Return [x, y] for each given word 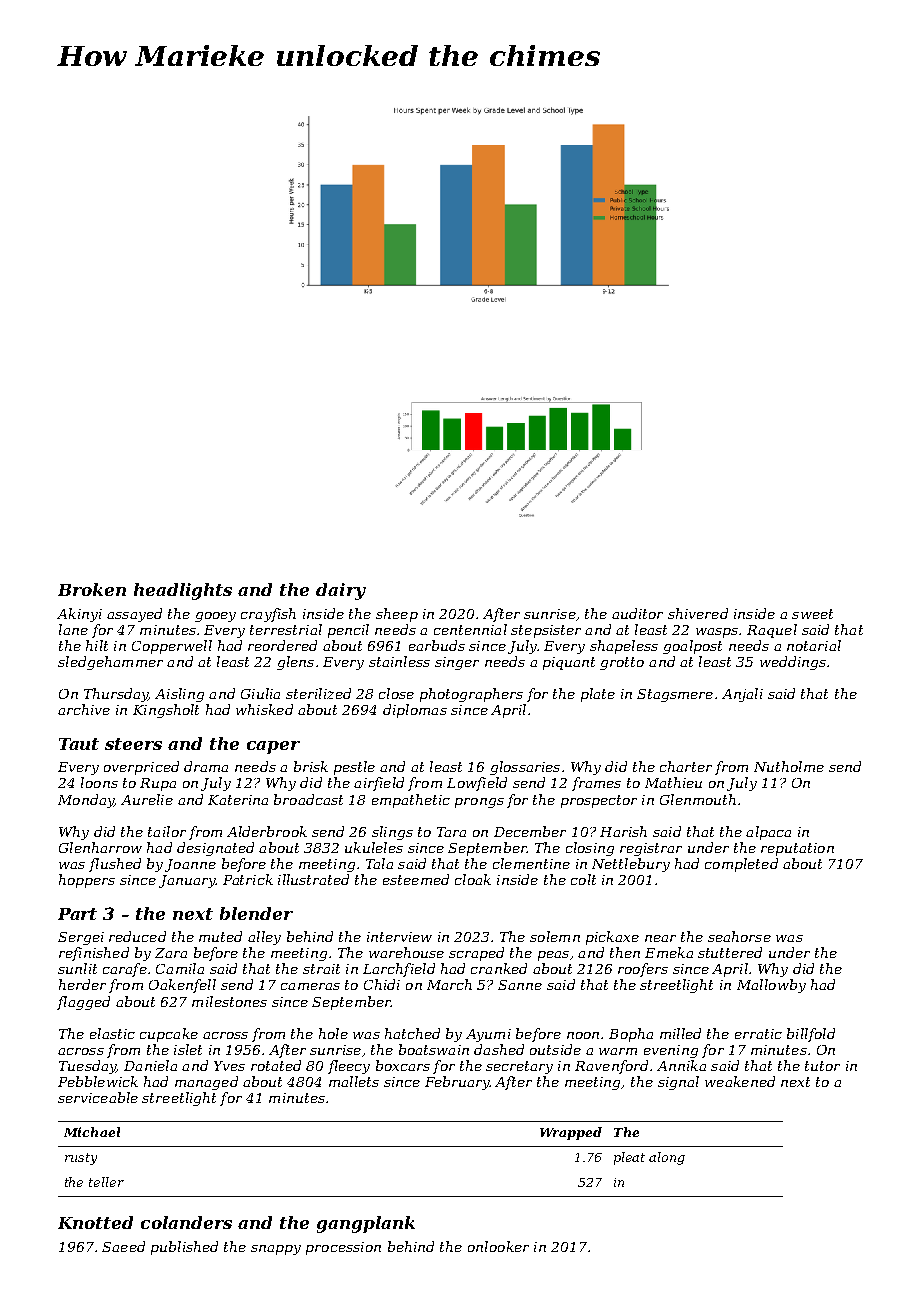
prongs [479, 803]
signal [678, 1083]
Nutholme [789, 766]
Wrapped [571, 1133]
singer [457, 663]
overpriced [141, 768]
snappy [276, 1250]
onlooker [498, 1246]
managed [206, 1083]
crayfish [268, 615]
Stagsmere [675, 695]
